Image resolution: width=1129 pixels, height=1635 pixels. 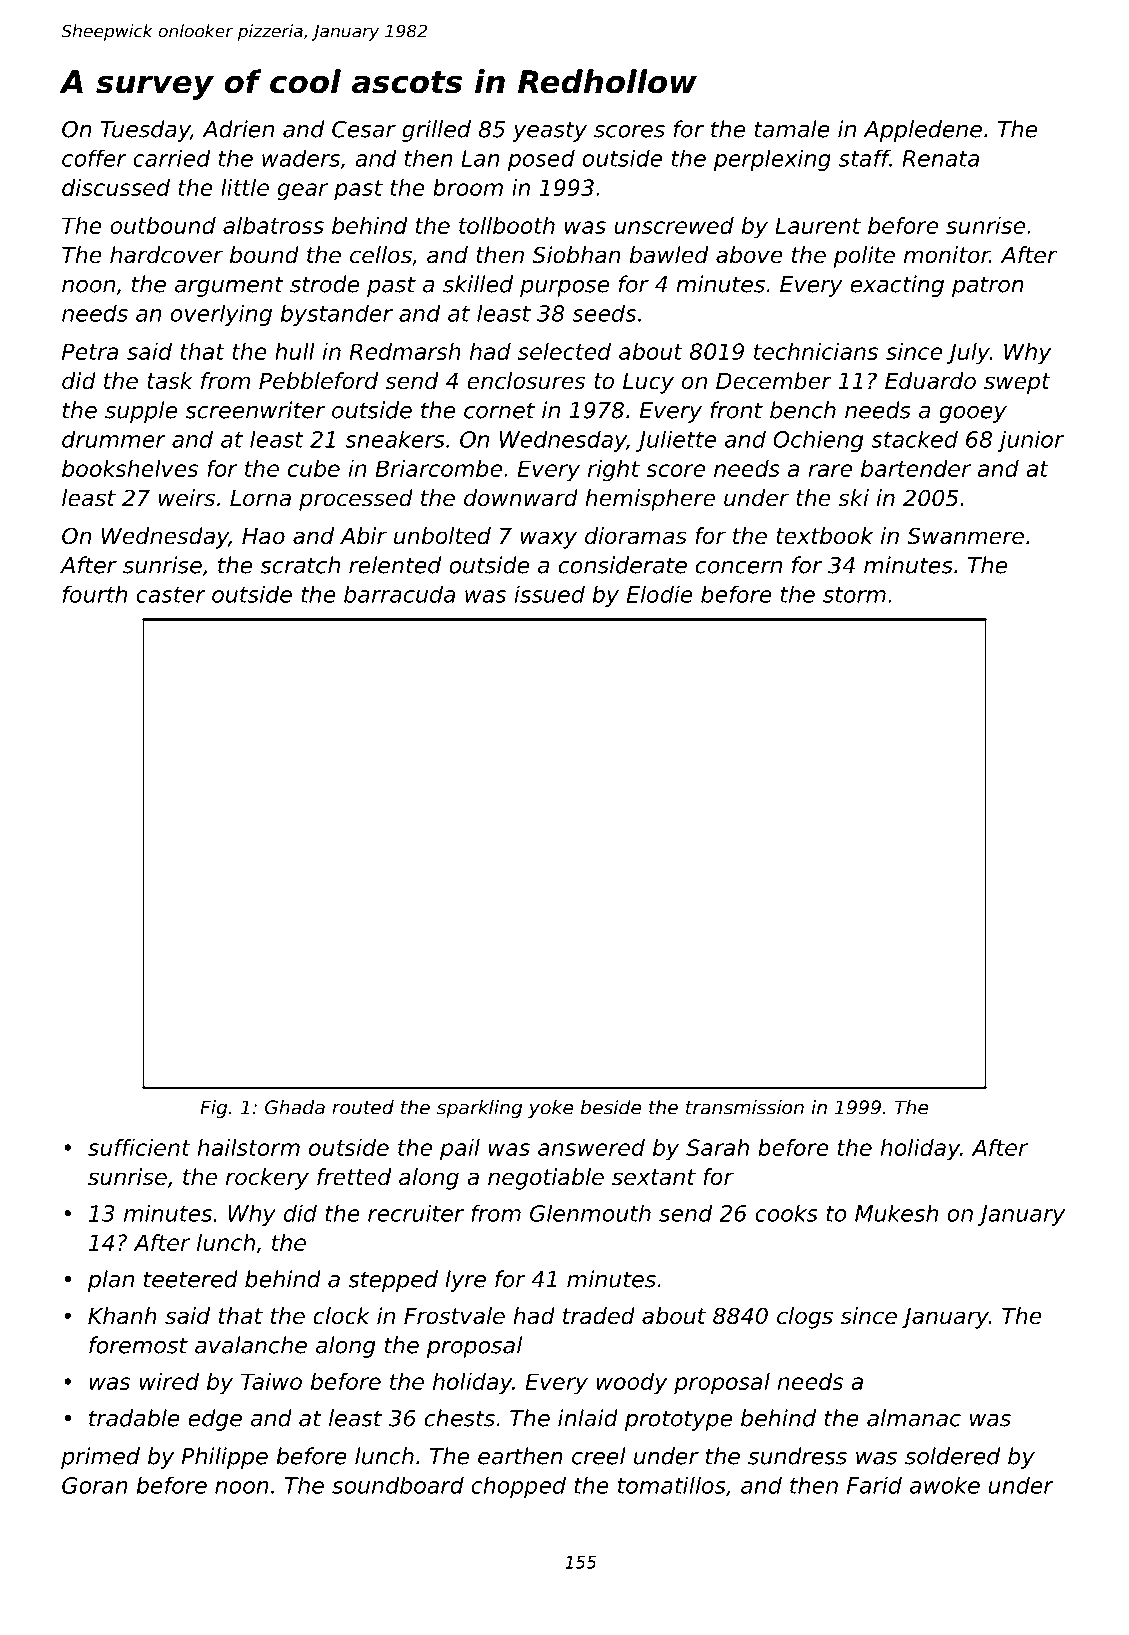 I want to click on yeasty, so click(x=549, y=131).
